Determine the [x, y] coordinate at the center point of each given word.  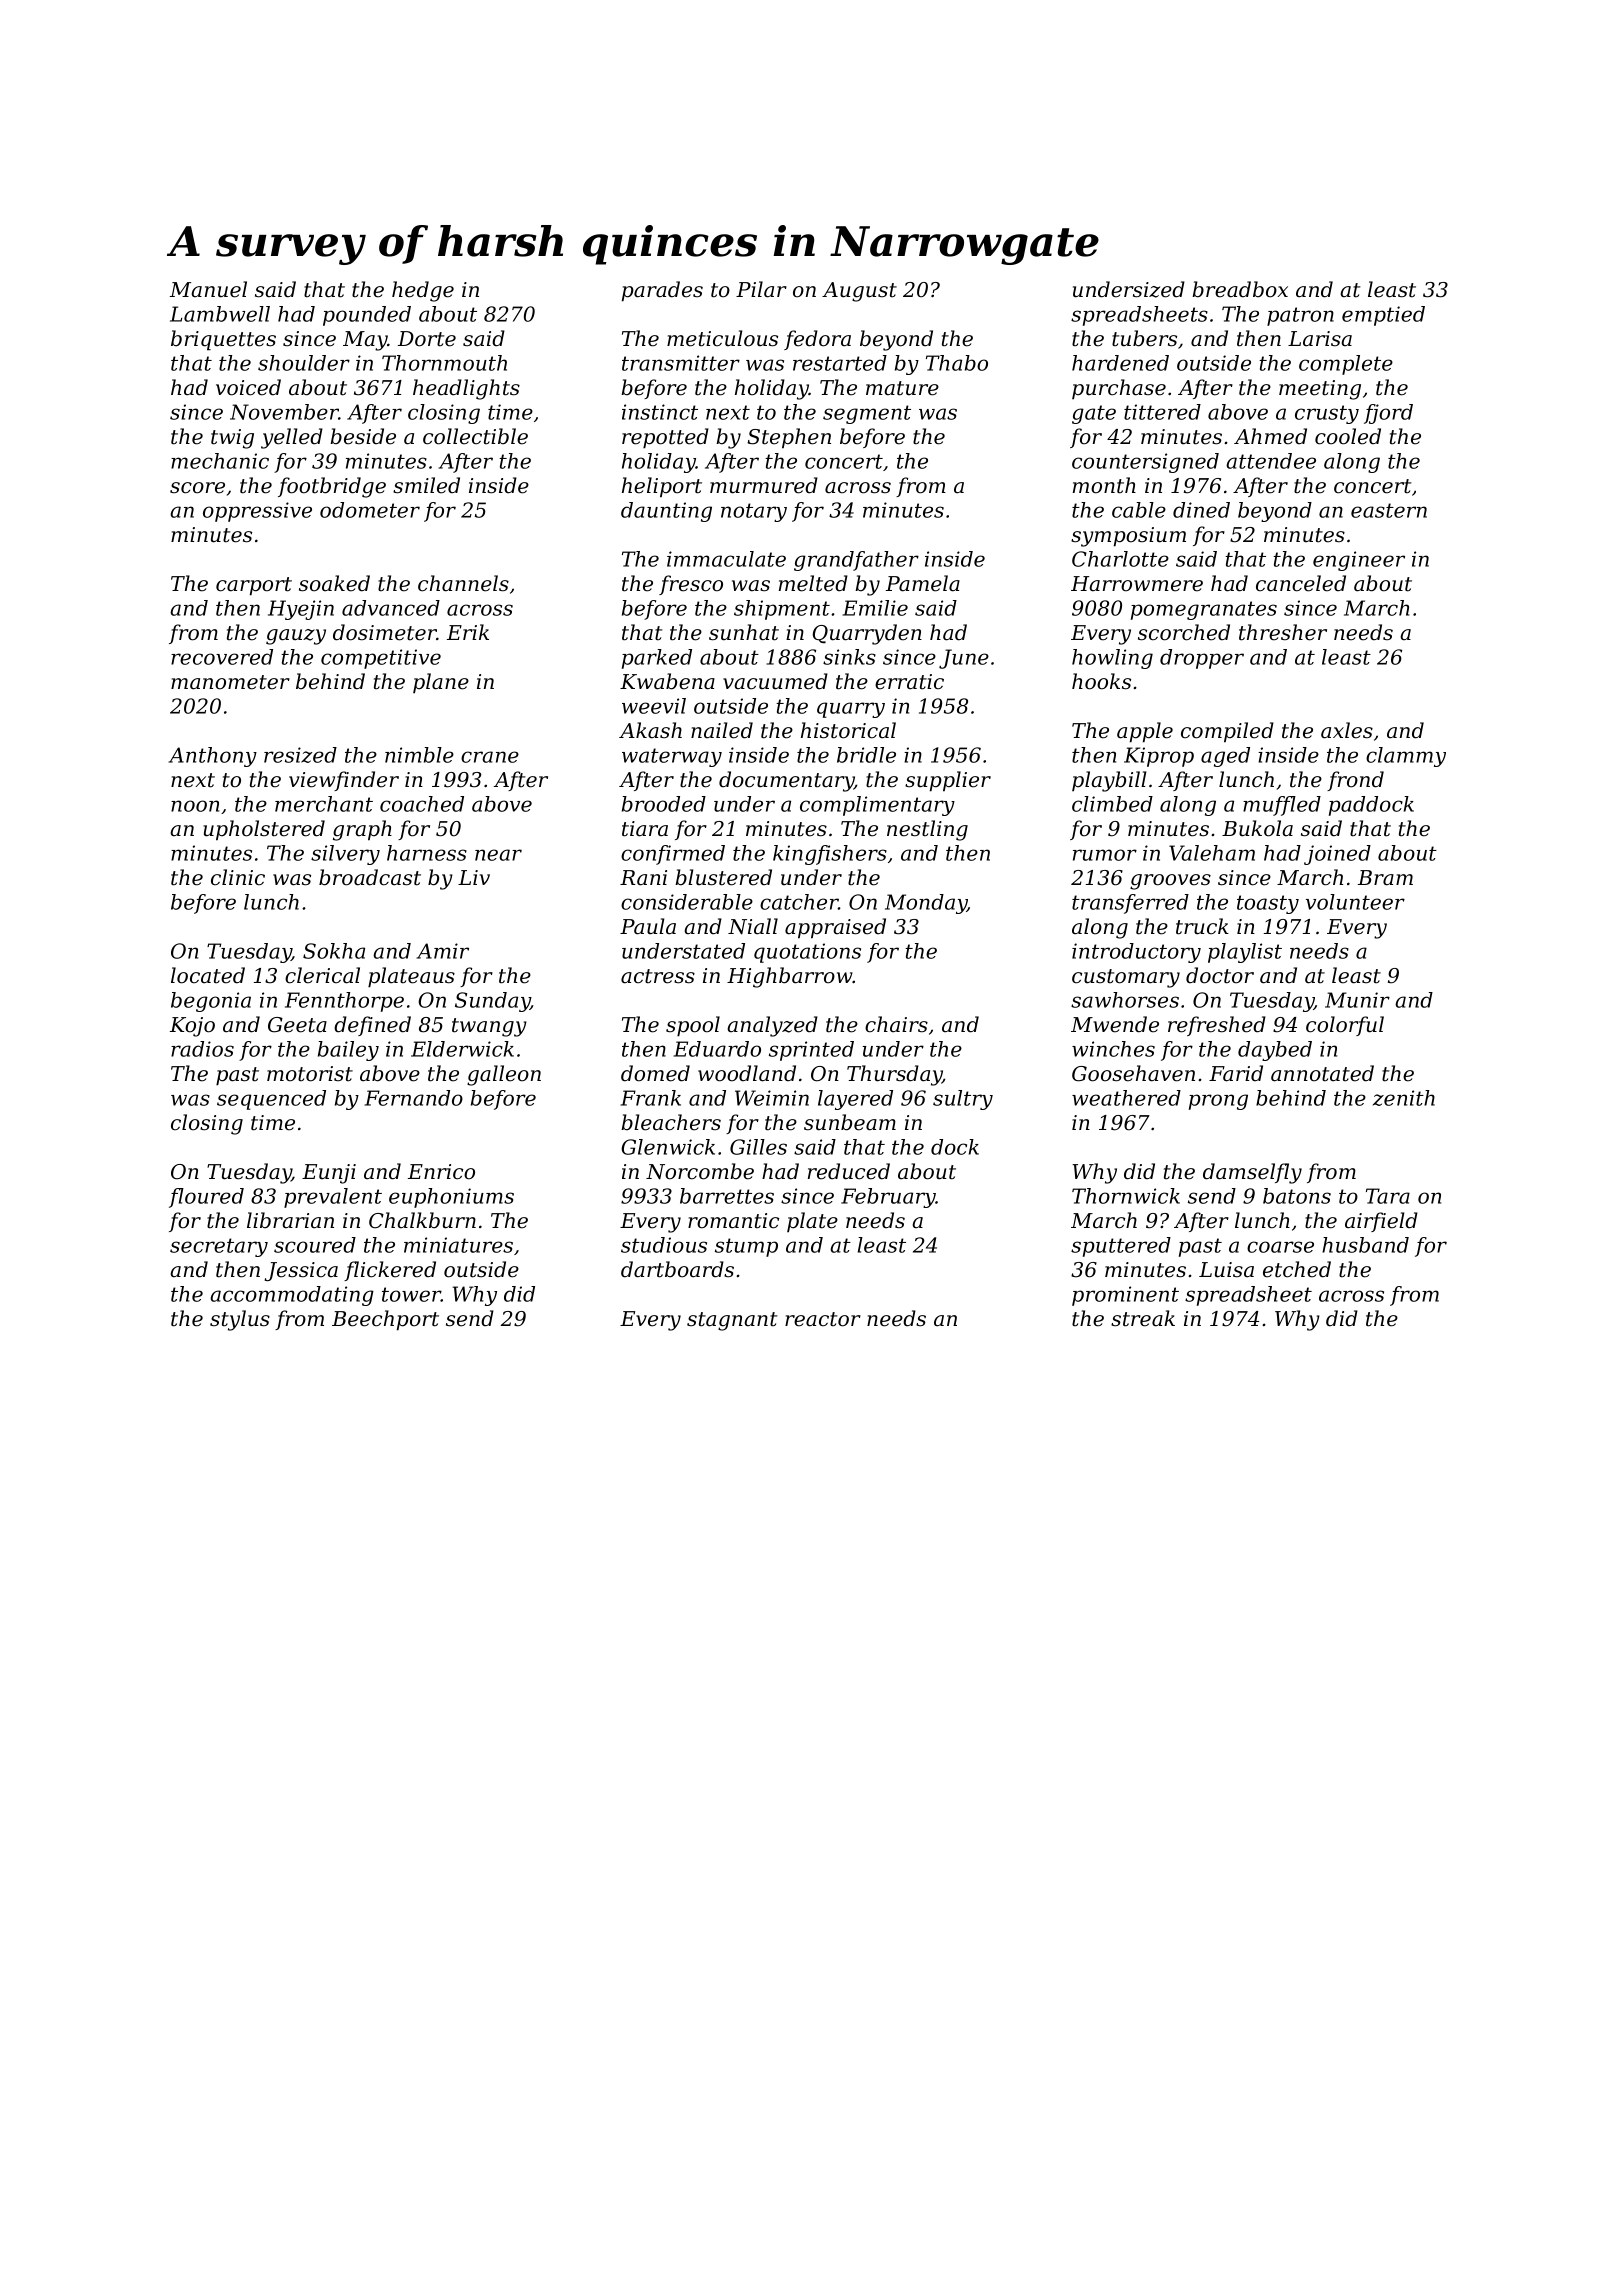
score [197, 488]
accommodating [292, 1296]
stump [746, 1247]
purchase [1119, 389]
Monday [926, 904]
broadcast [370, 877]
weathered [1126, 1098]
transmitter [681, 363]
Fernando [413, 1098]
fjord [1388, 414]
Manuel [208, 289]
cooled [1348, 436]
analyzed [772, 1026]
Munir [1357, 1000]
